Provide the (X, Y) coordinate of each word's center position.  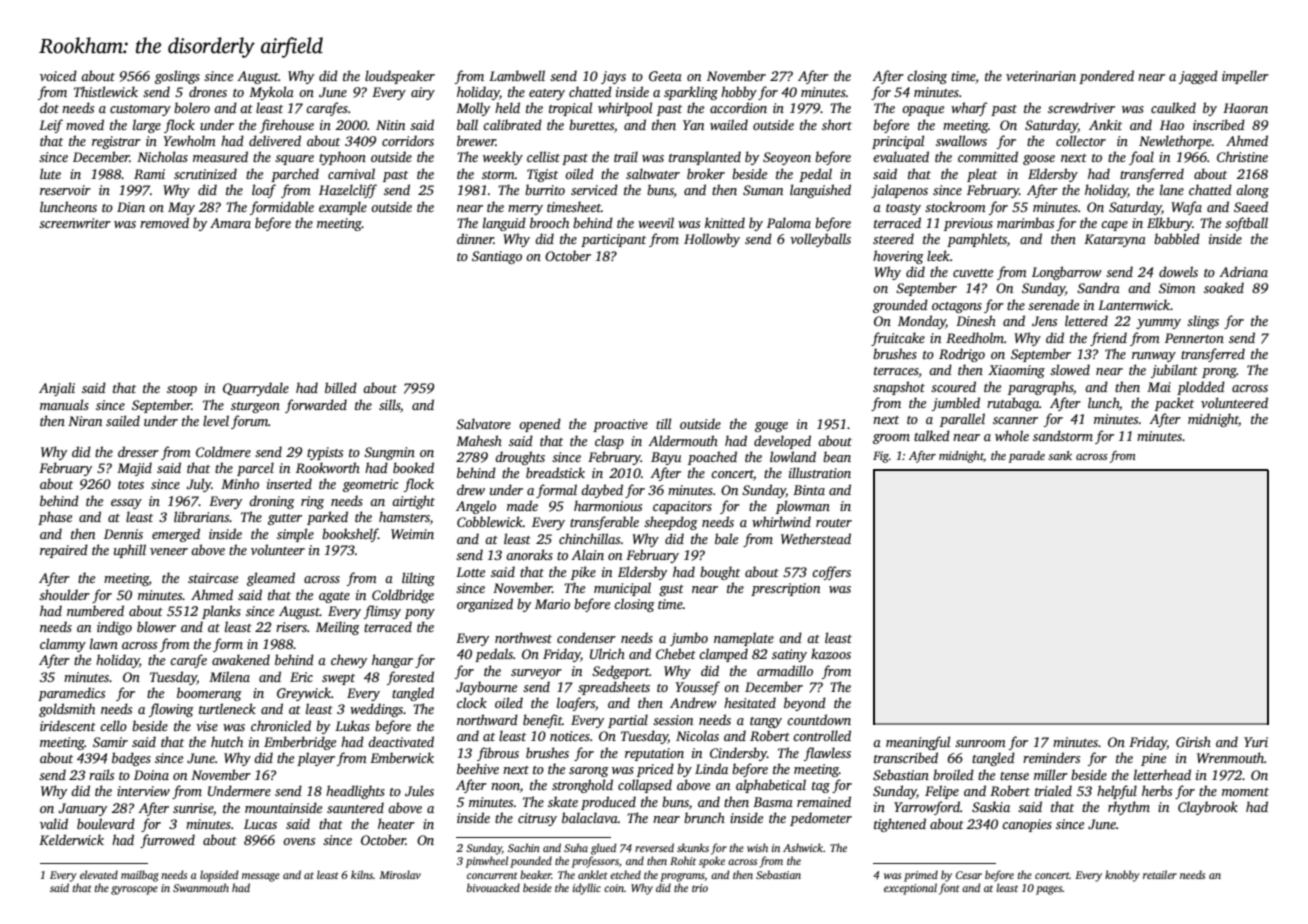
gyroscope (134, 890)
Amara (230, 223)
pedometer (821, 819)
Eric (301, 677)
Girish (1193, 741)
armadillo (785, 670)
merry (525, 210)
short (837, 124)
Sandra (1098, 287)
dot (49, 107)
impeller (1245, 77)
